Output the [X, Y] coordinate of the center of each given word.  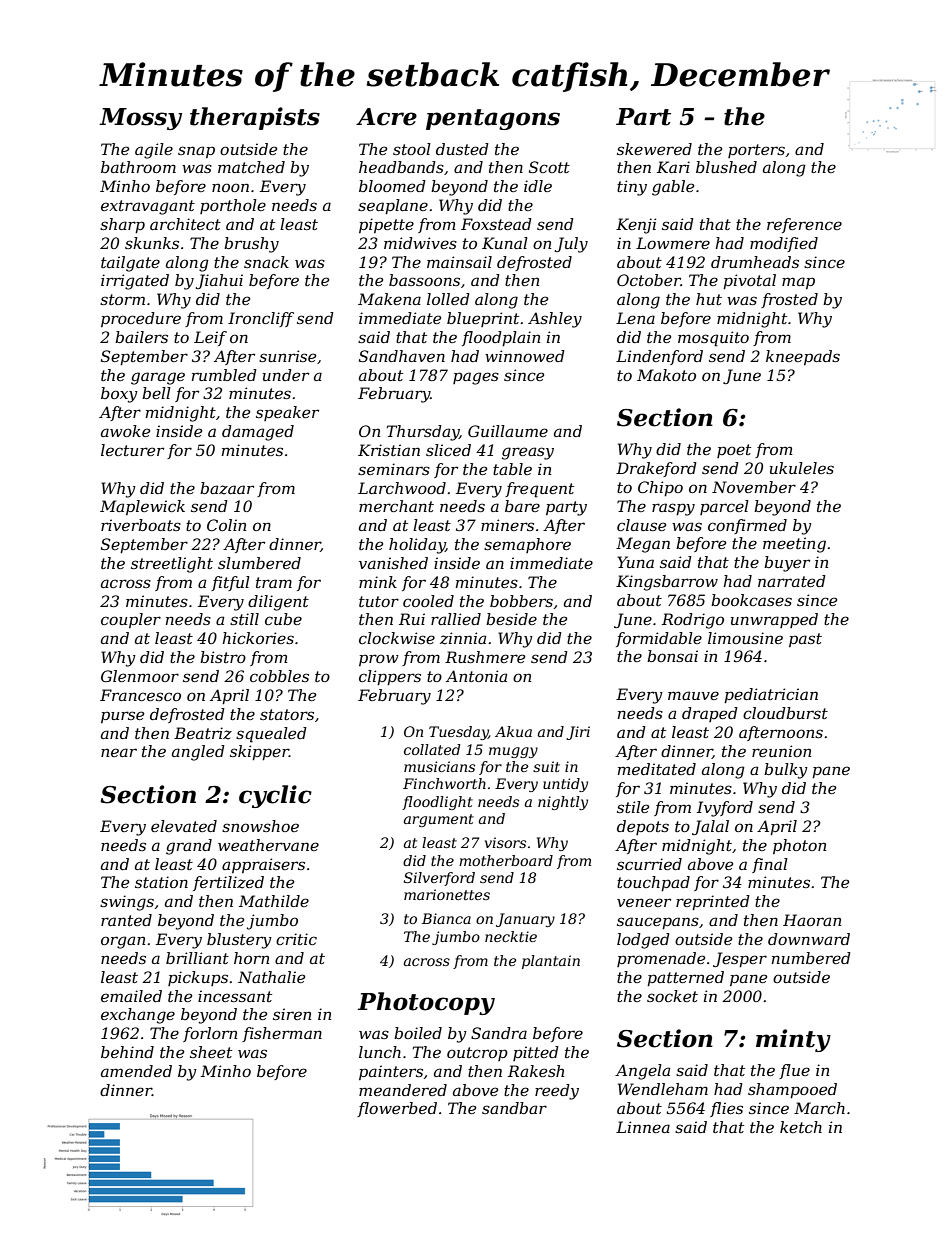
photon [799, 846]
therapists [255, 118]
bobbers [521, 601]
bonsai [672, 656]
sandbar [514, 1108]
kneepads [803, 357]
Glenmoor [140, 676]
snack [266, 262]
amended [136, 1071]
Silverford [439, 879]
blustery [239, 941]
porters [756, 151]
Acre [386, 117]
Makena [389, 299]
